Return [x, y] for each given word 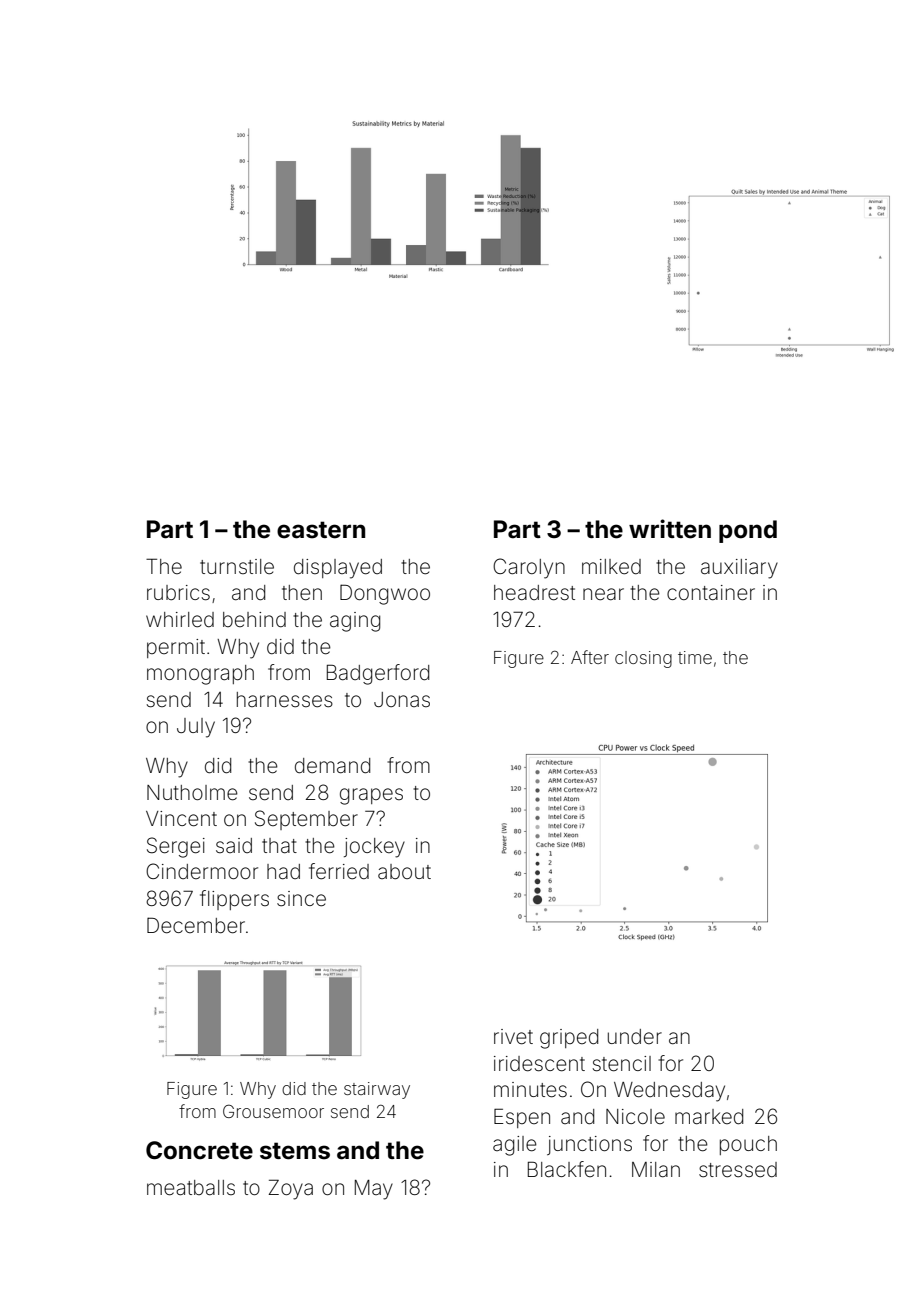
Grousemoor [273, 1111]
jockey [374, 848]
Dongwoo [385, 594]
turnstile [237, 567]
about [404, 871]
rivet [513, 1037]
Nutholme [192, 793]
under [635, 1036]
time [695, 657]
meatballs [191, 1188]
